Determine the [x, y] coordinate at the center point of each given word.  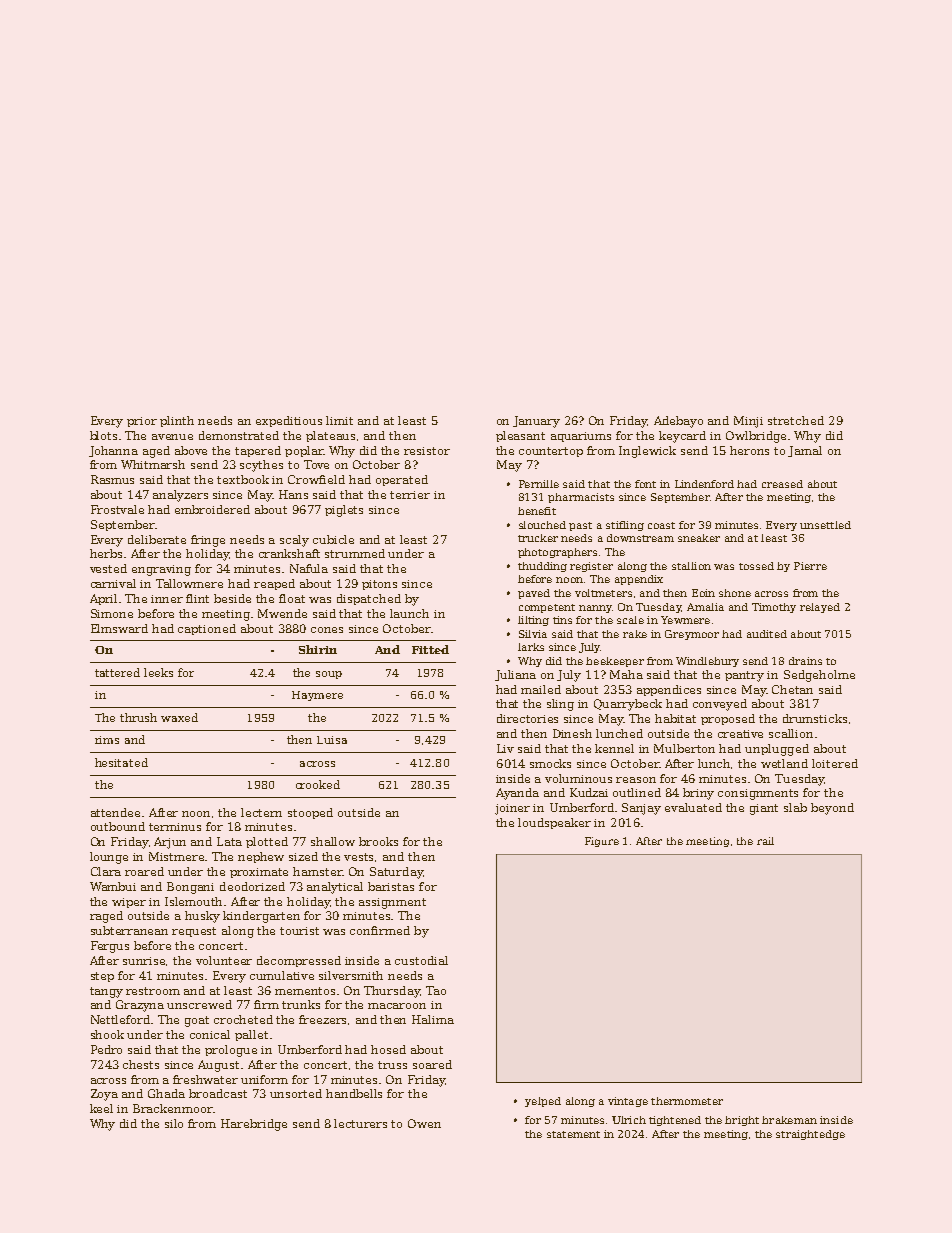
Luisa [332, 740]
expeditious [289, 421]
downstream [640, 538]
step [102, 977]
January [536, 422]
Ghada [166, 1093]
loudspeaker [554, 823]
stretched [796, 420]
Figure [602, 842]
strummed [355, 553]
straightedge [810, 1135]
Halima [433, 1019]
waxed [179, 717]
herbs [106, 553]
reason [636, 780]
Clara [106, 871]
